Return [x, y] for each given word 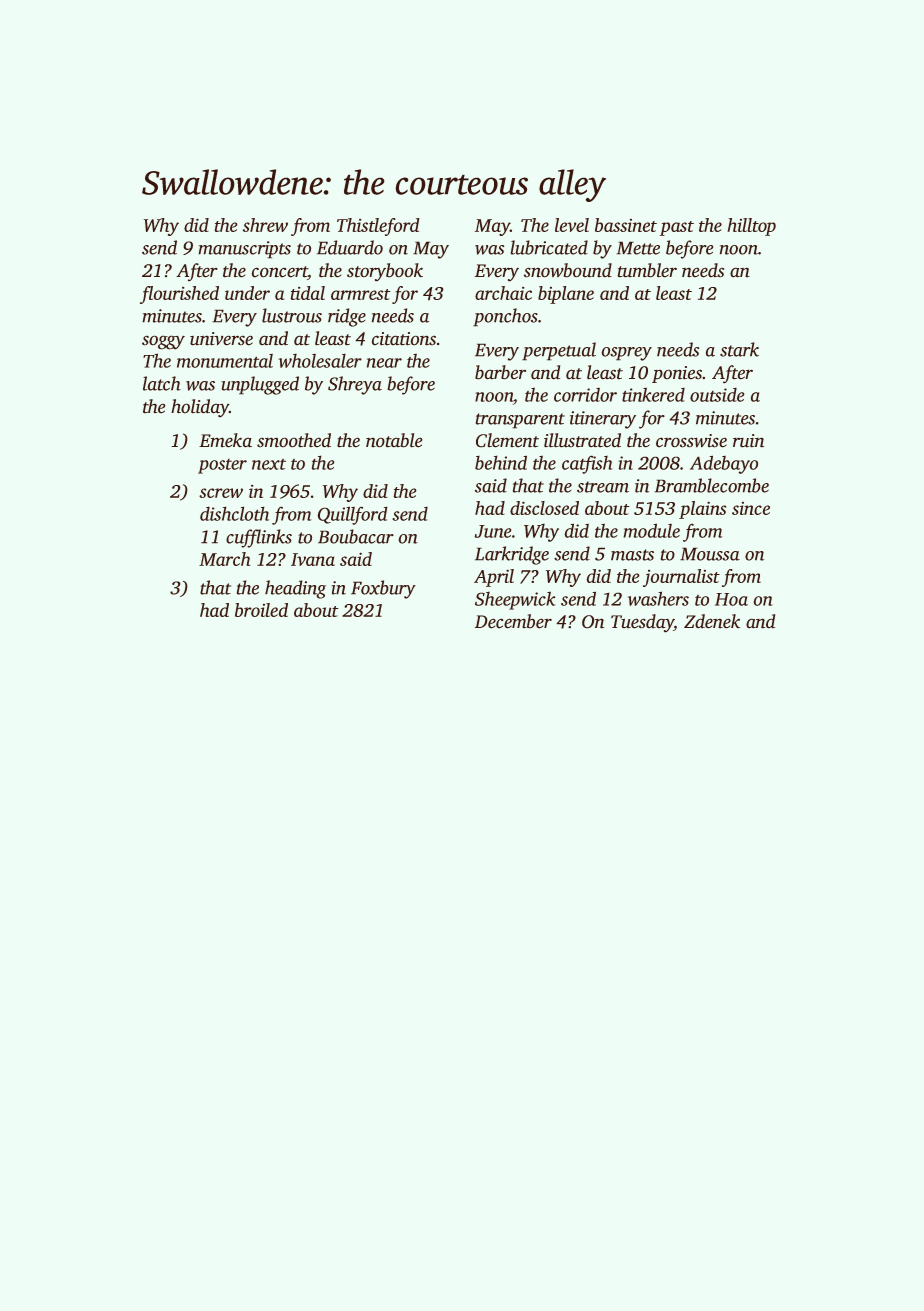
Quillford [352, 516]
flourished [179, 295]
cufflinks [259, 538]
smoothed [294, 440]
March [224, 559]
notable [394, 440]
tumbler [647, 270]
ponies [677, 374]
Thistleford [378, 227]
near [384, 363]
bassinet [626, 225]
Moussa [710, 554]
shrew [265, 225]
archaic [503, 293]
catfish [587, 465]
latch [162, 383]
